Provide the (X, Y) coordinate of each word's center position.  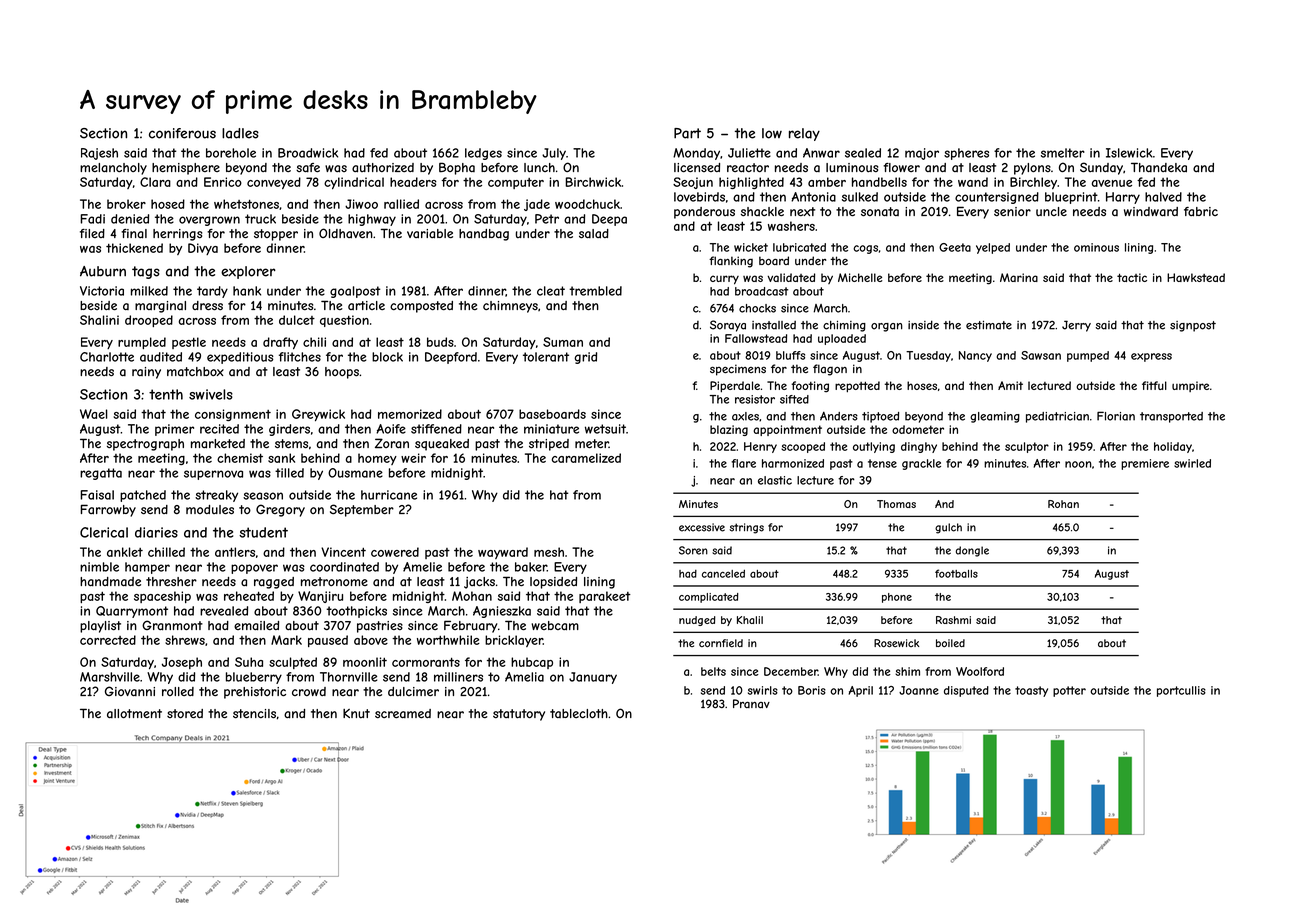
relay (804, 134)
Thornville (348, 677)
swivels (211, 394)
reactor (748, 168)
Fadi (92, 219)
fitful (1154, 385)
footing (810, 387)
